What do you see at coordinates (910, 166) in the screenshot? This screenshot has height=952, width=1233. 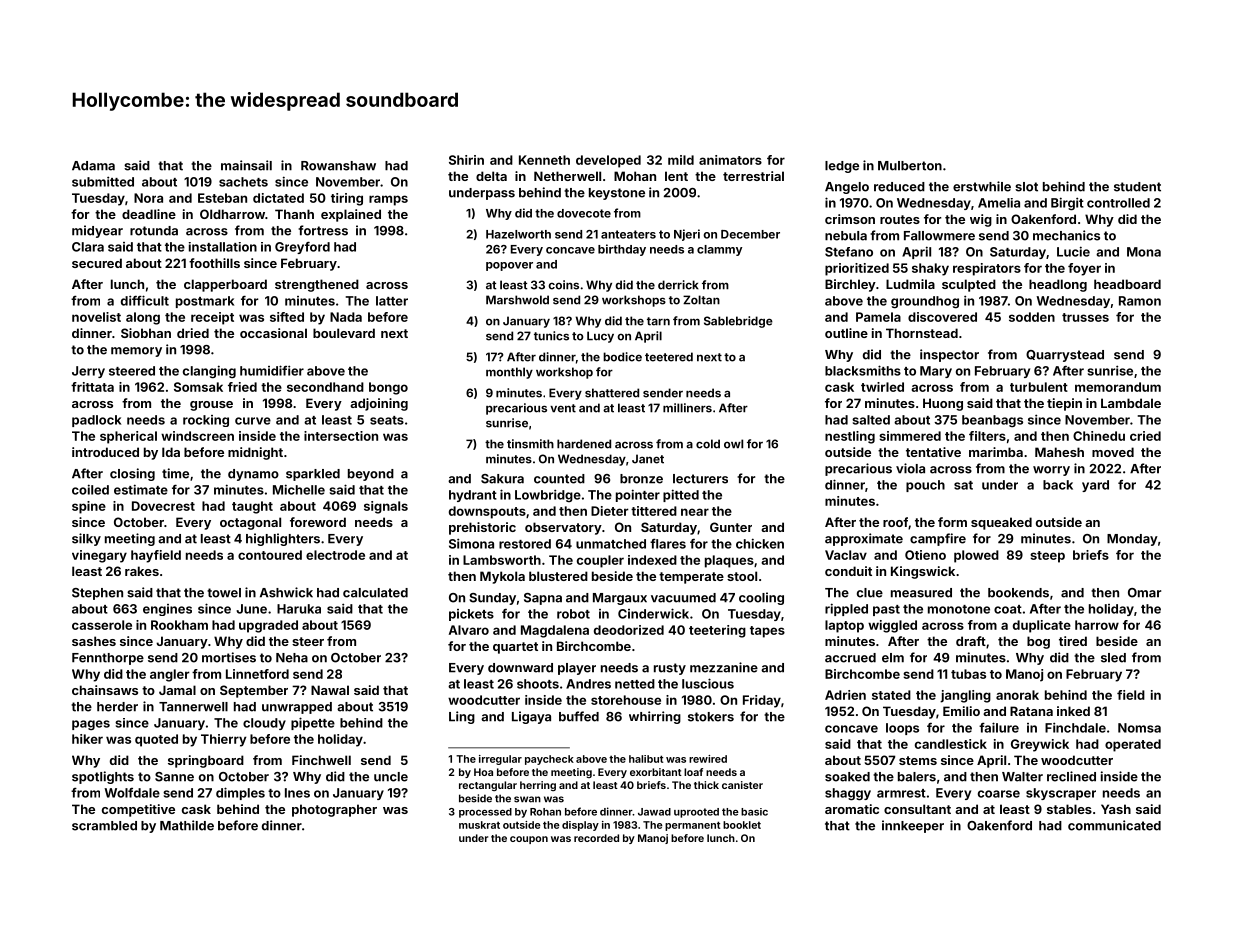 I see `Mulberton` at bounding box center [910, 166].
